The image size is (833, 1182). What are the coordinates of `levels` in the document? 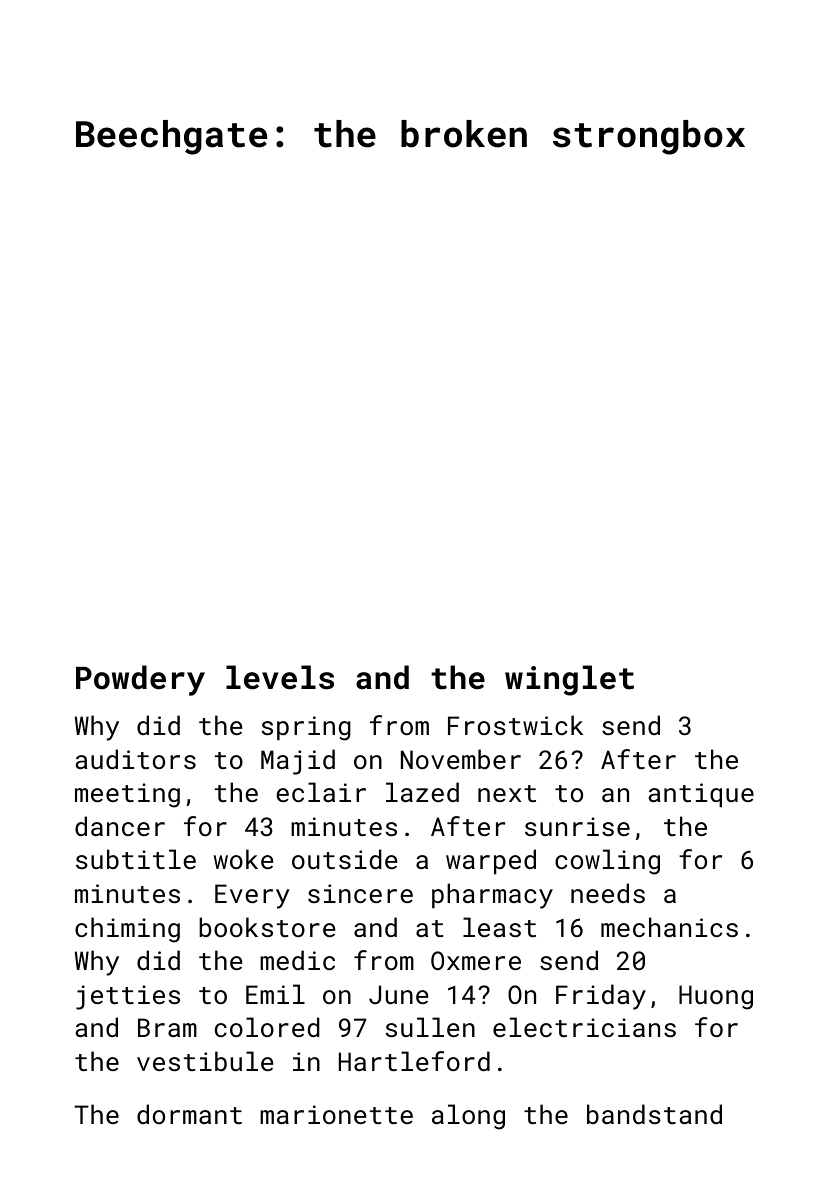 It's located at (280, 677).
